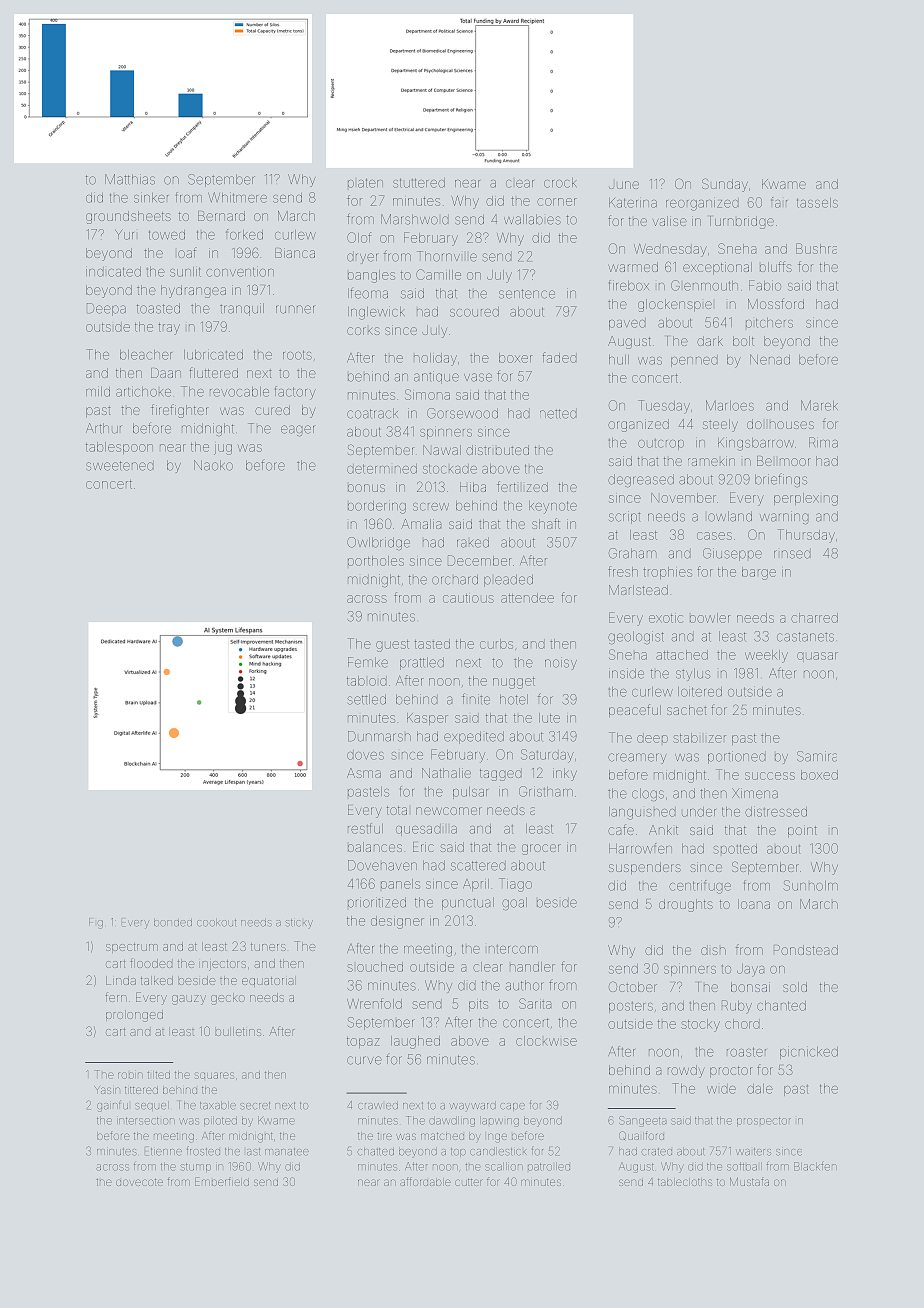  Describe the element at coordinates (436, 377) in the screenshot. I see `antique` at that location.
